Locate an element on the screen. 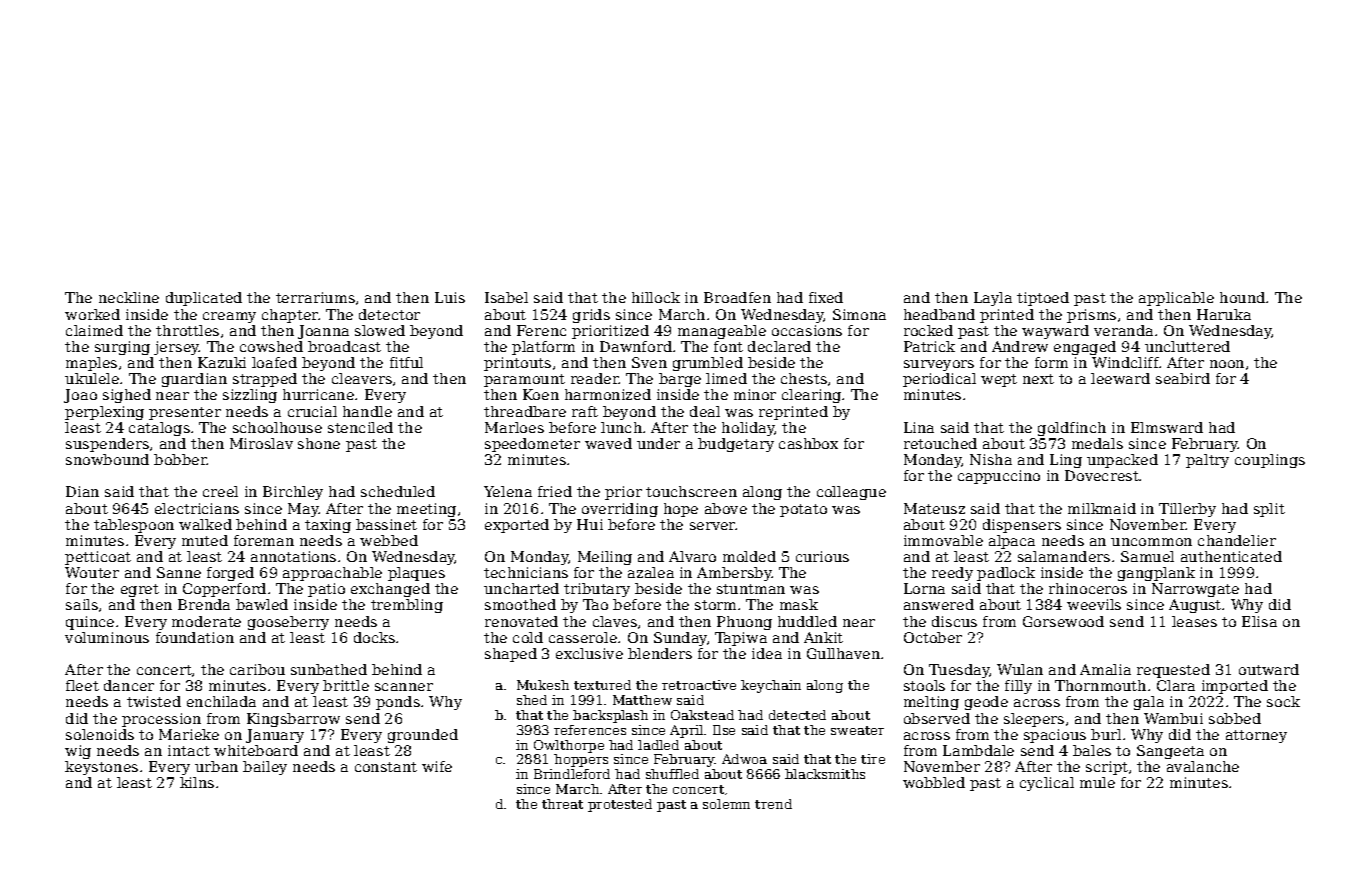 Image resolution: width=1372 pixels, height=887 pixels. Broadfen is located at coordinates (737, 297).
